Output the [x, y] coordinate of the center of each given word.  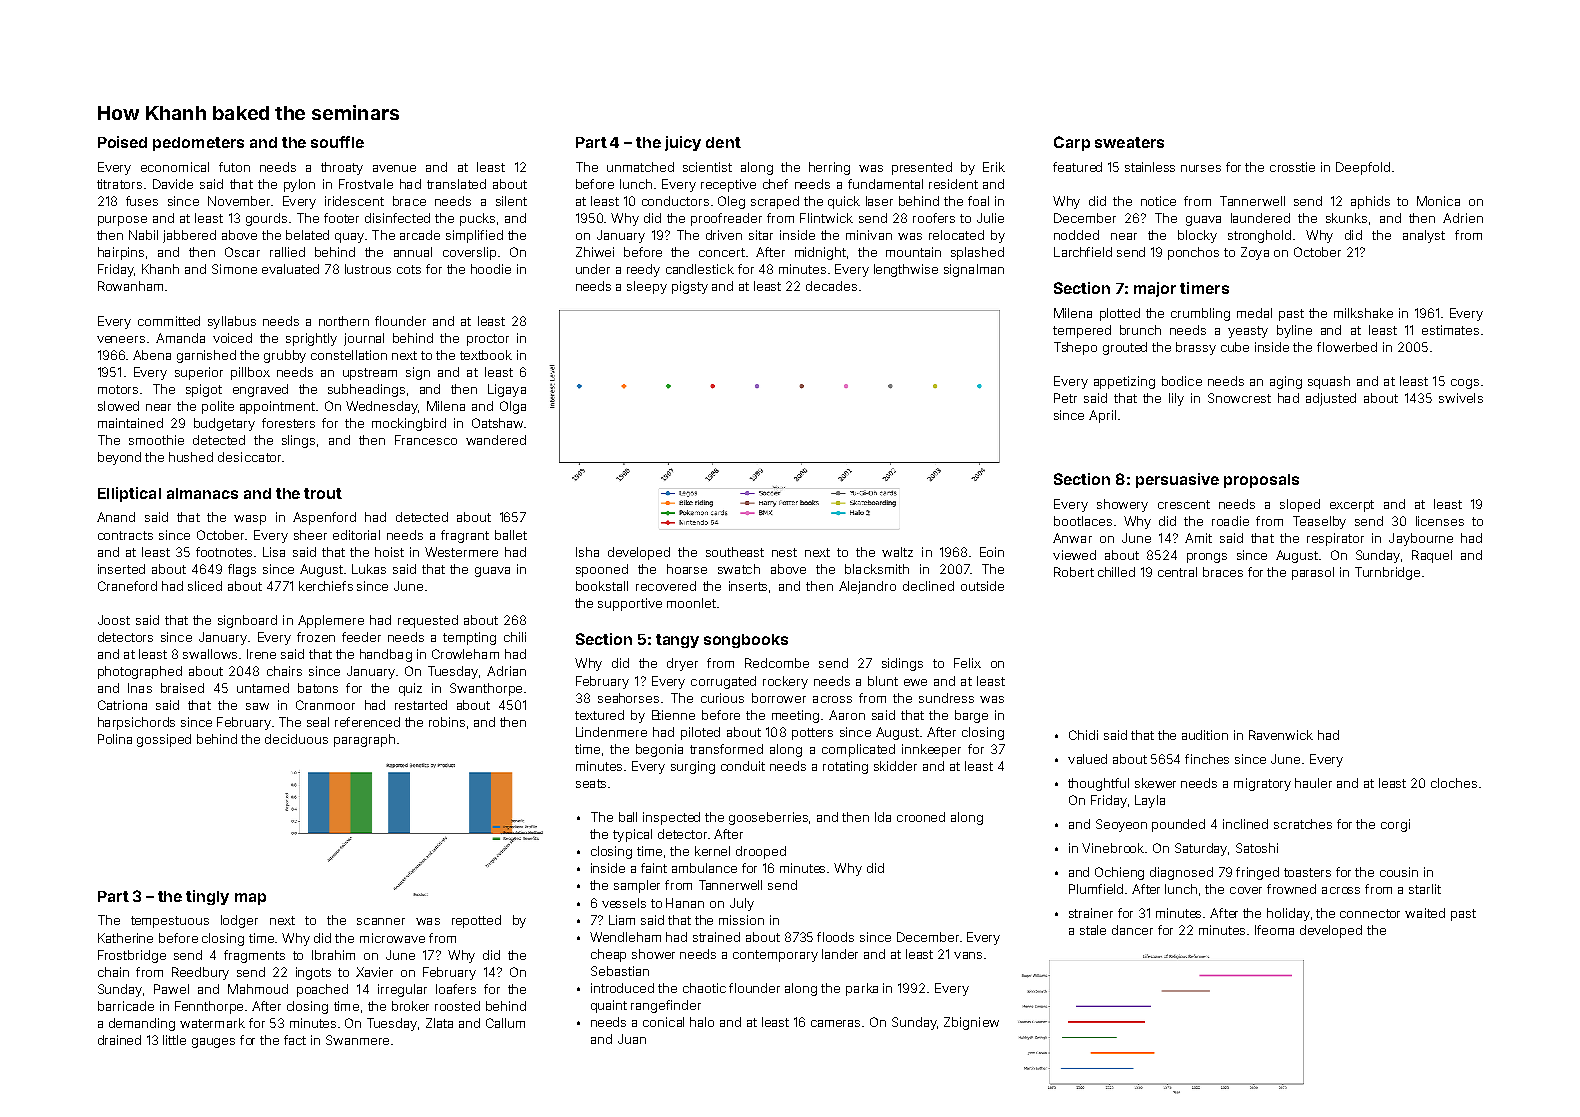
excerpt [1352, 506]
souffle [337, 142]
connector [1370, 913]
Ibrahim [333, 955]
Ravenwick [1281, 735]
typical [632, 835]
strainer [1091, 913]
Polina [115, 739]
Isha [587, 552]
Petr [1065, 398]
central [1177, 572]
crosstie [1292, 167]
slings [298, 441]
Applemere [331, 621]
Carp [1072, 143]
